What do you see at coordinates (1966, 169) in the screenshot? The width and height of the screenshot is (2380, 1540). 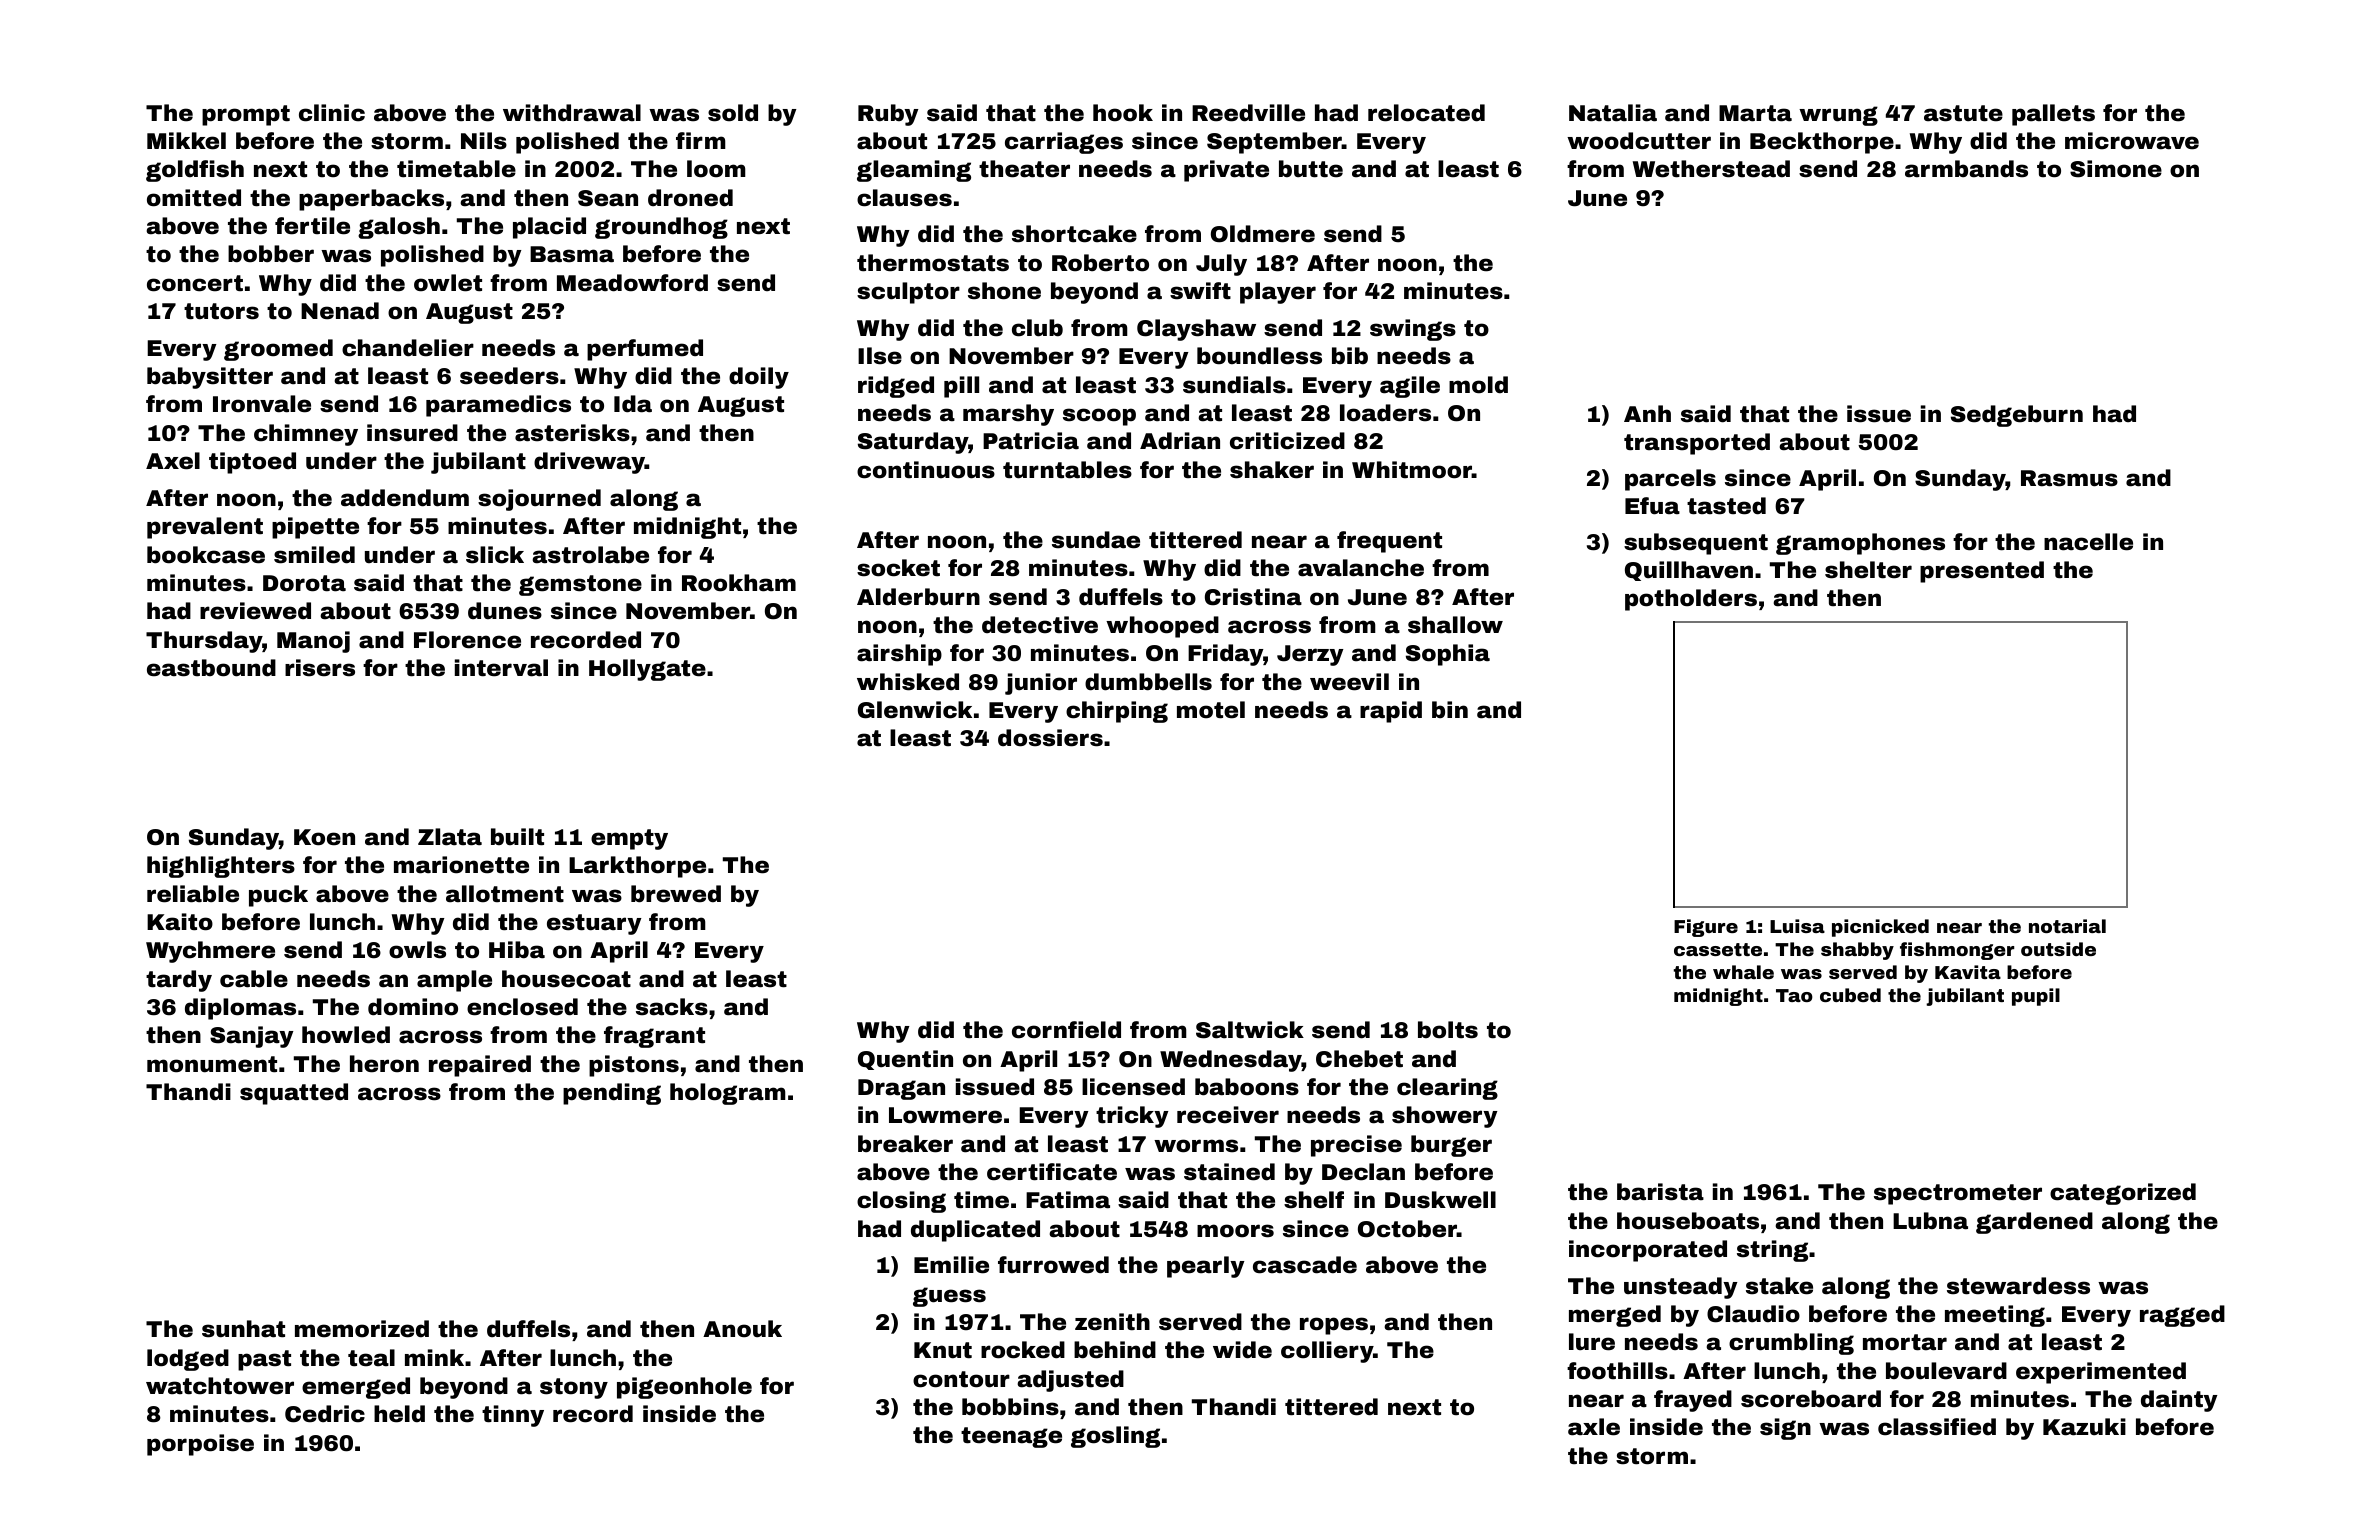 I see `armbands` at bounding box center [1966, 169].
